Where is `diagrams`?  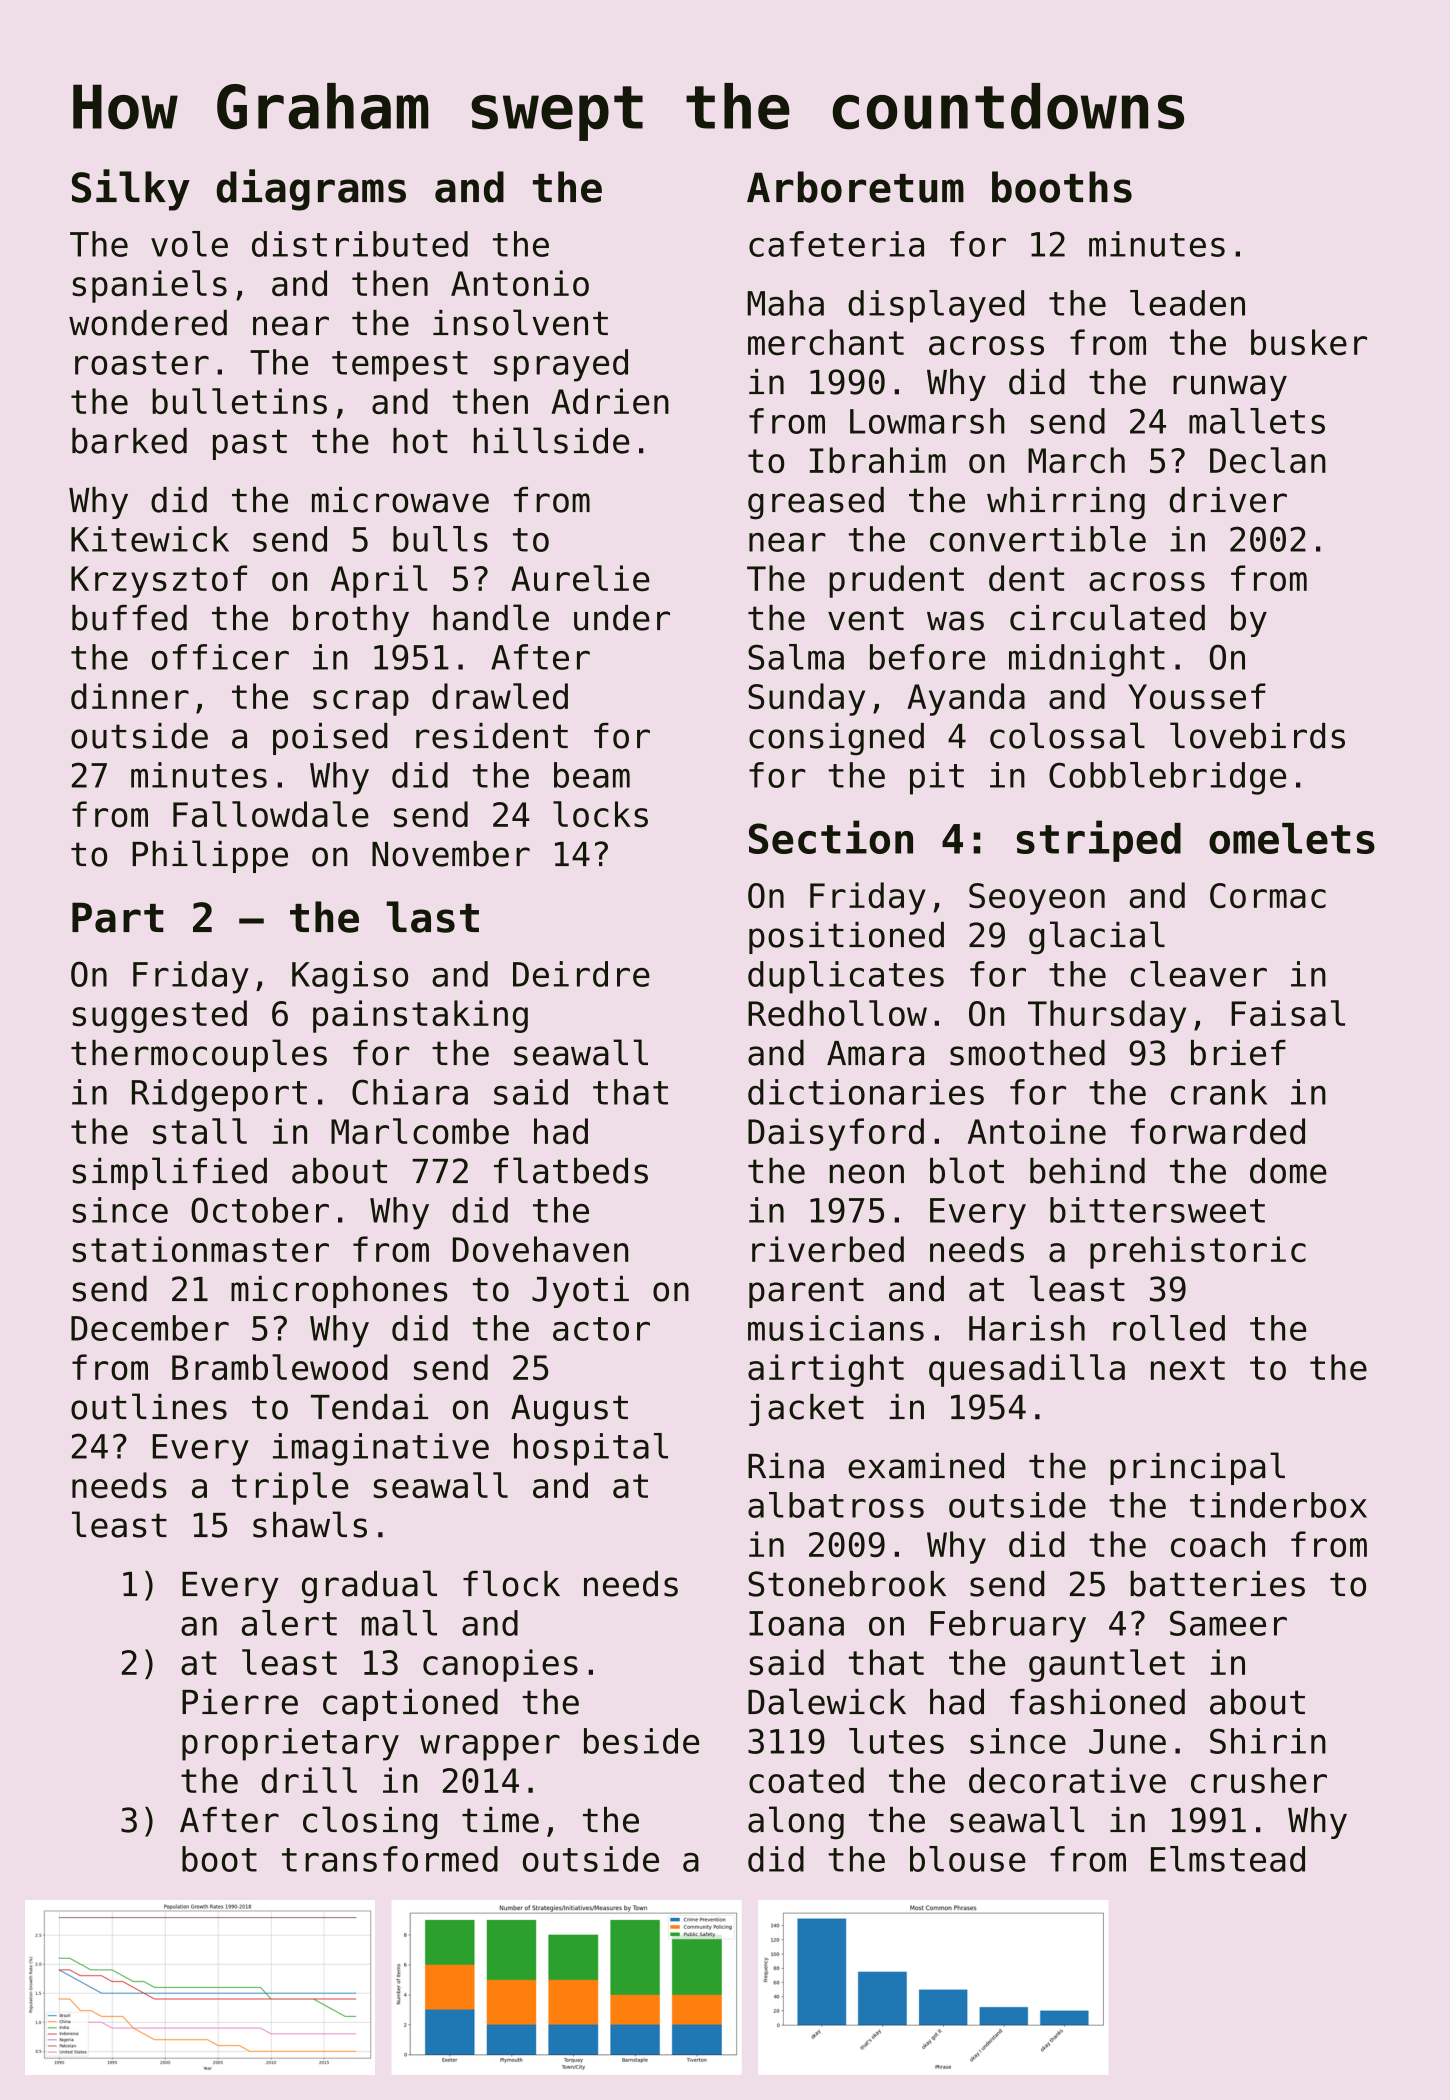 diagrams is located at coordinates (311, 190).
